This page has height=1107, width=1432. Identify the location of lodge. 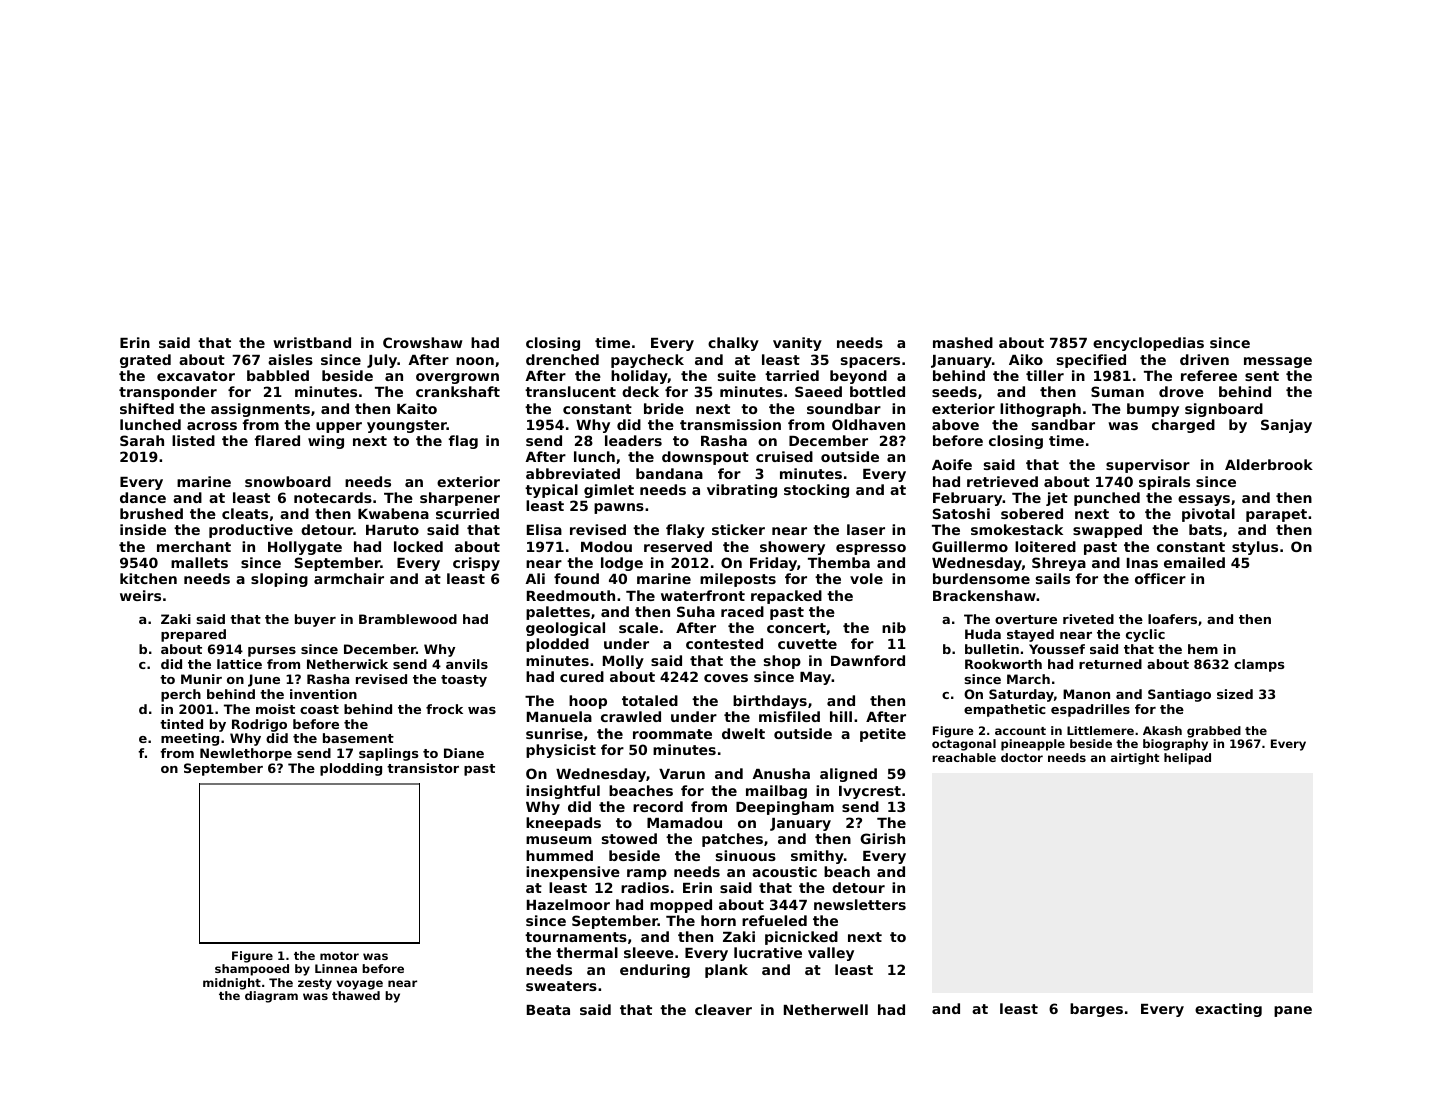
(622, 564).
